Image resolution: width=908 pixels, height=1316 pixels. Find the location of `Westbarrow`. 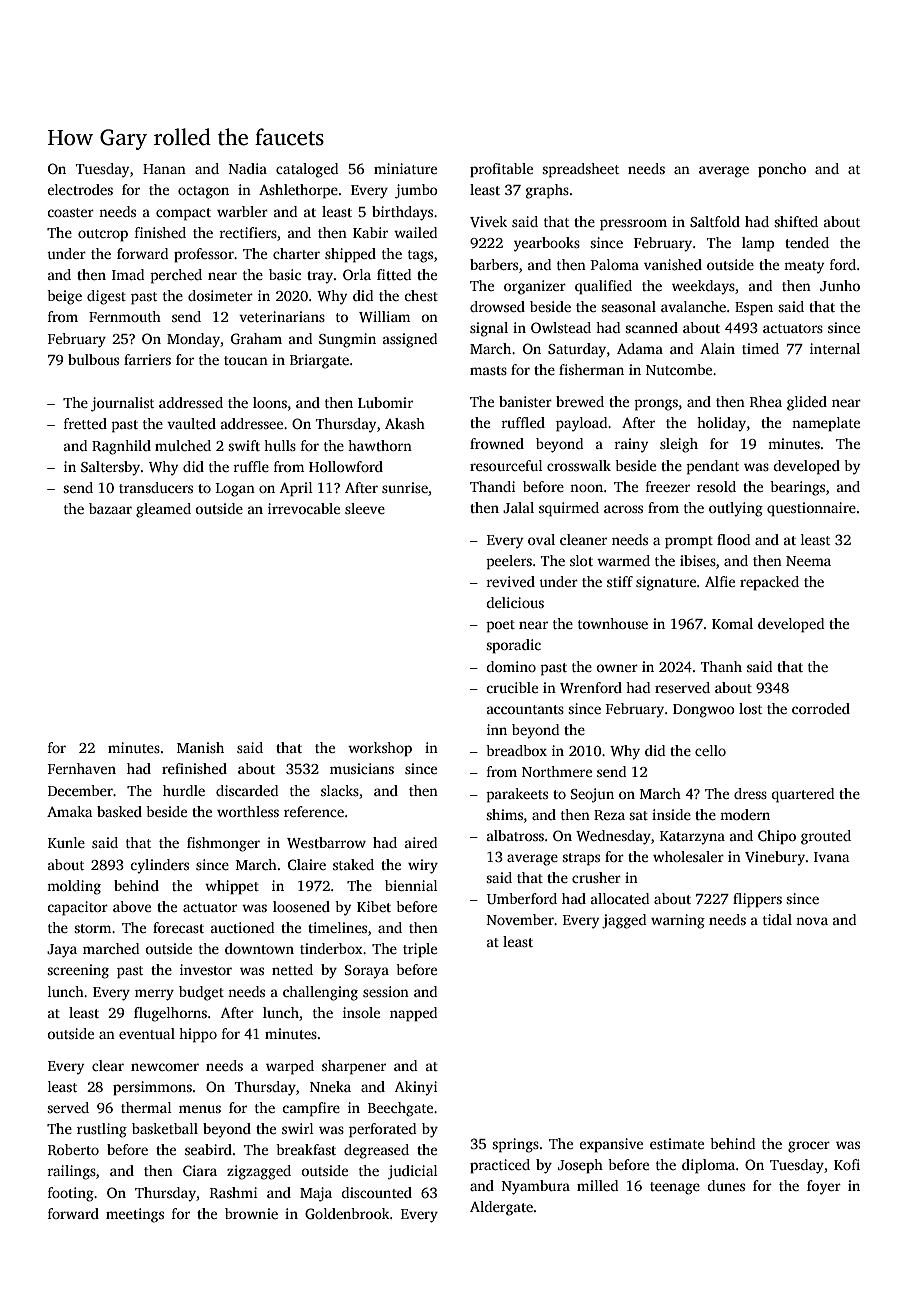

Westbarrow is located at coordinates (326, 842).
